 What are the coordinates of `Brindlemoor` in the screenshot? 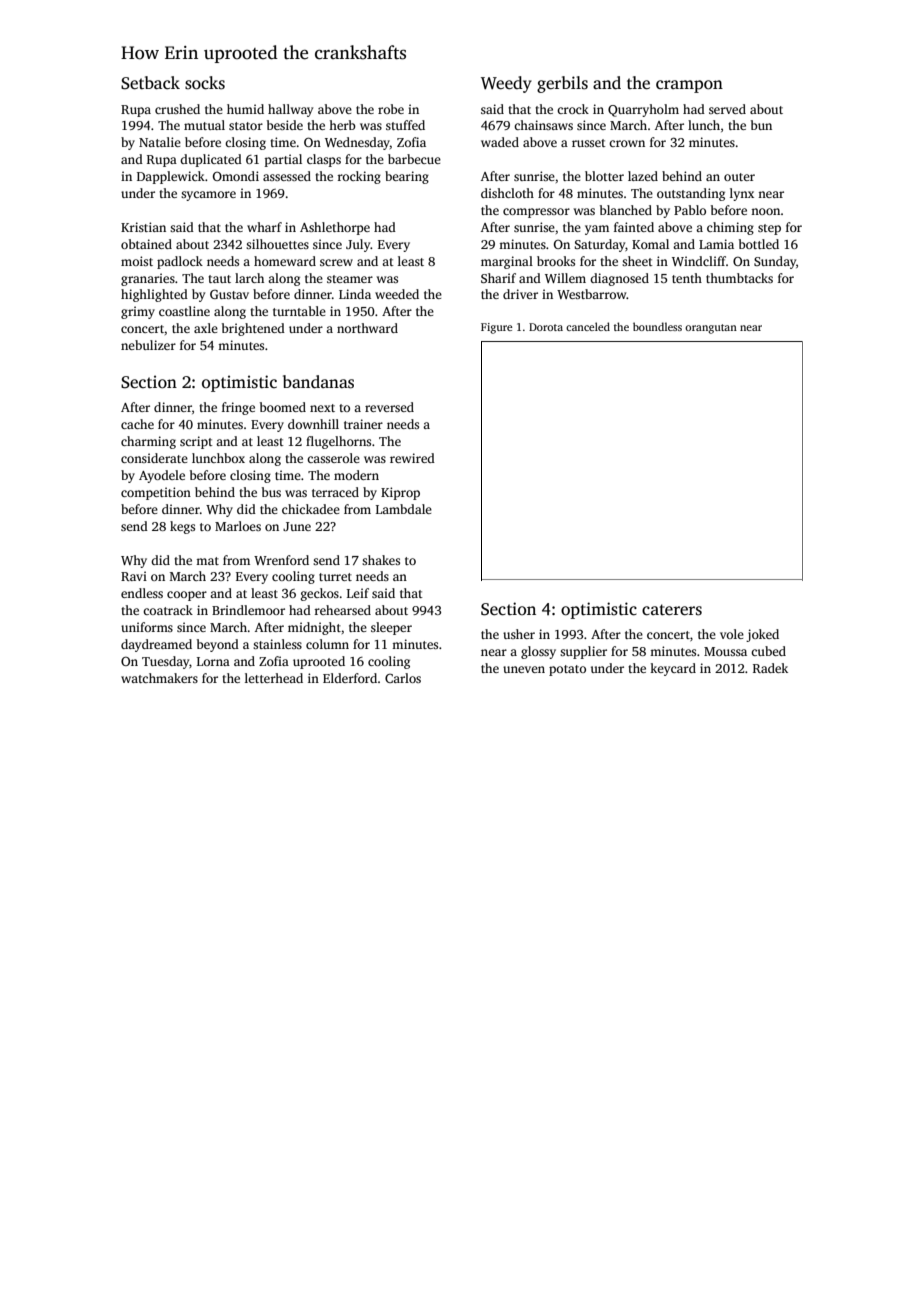 It's located at (248, 610).
